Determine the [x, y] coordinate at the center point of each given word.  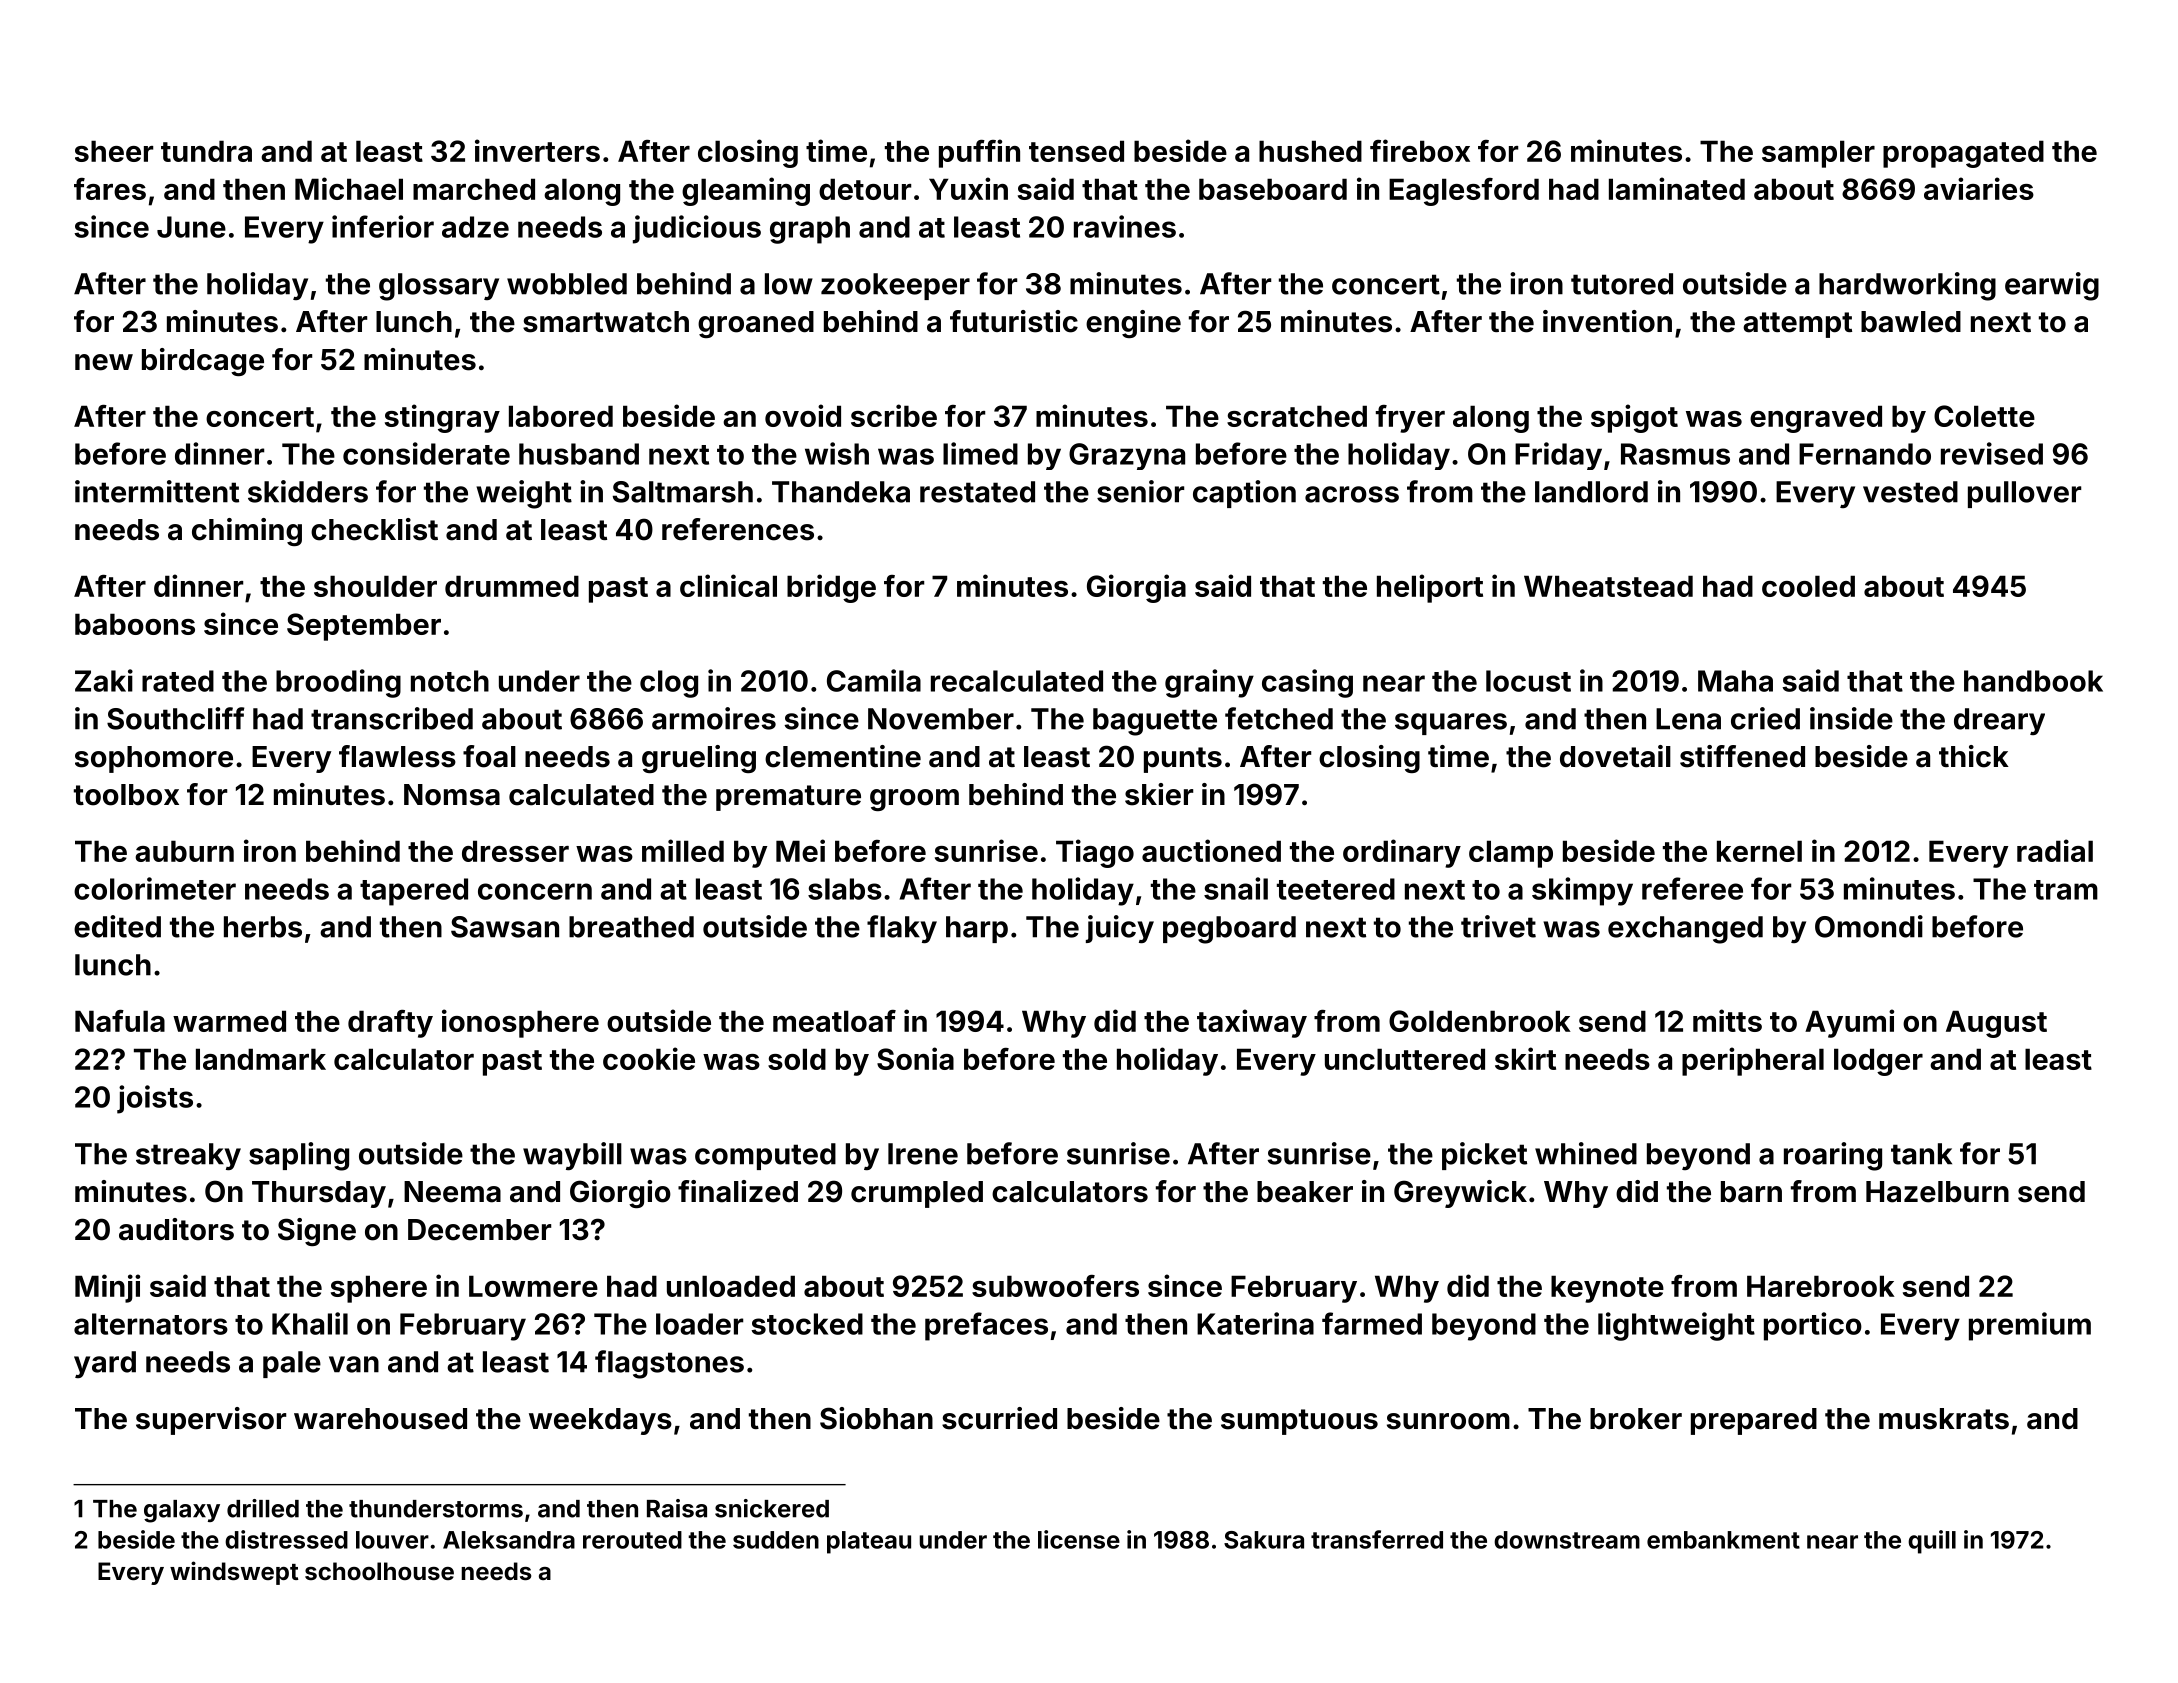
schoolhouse [379, 1571]
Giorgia [1136, 588]
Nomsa [452, 795]
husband [579, 454]
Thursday [319, 1194]
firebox [1420, 150]
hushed [1310, 151]
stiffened [1742, 756]
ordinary [1402, 853]
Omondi [1869, 926]
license [1079, 1539]
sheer [114, 151]
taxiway [1252, 1023]
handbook [2033, 681]
